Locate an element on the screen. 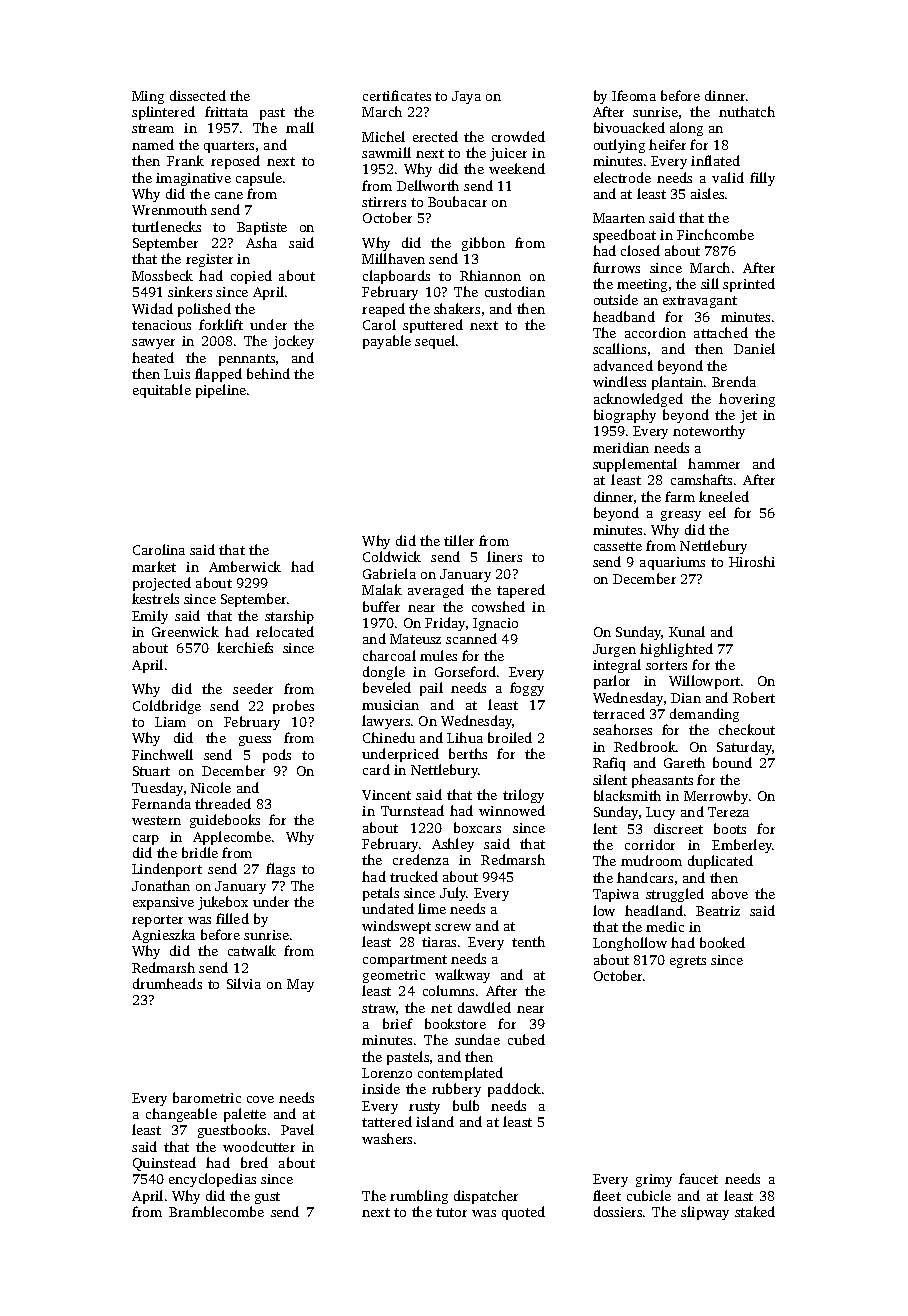  sequel is located at coordinates (435, 342).
